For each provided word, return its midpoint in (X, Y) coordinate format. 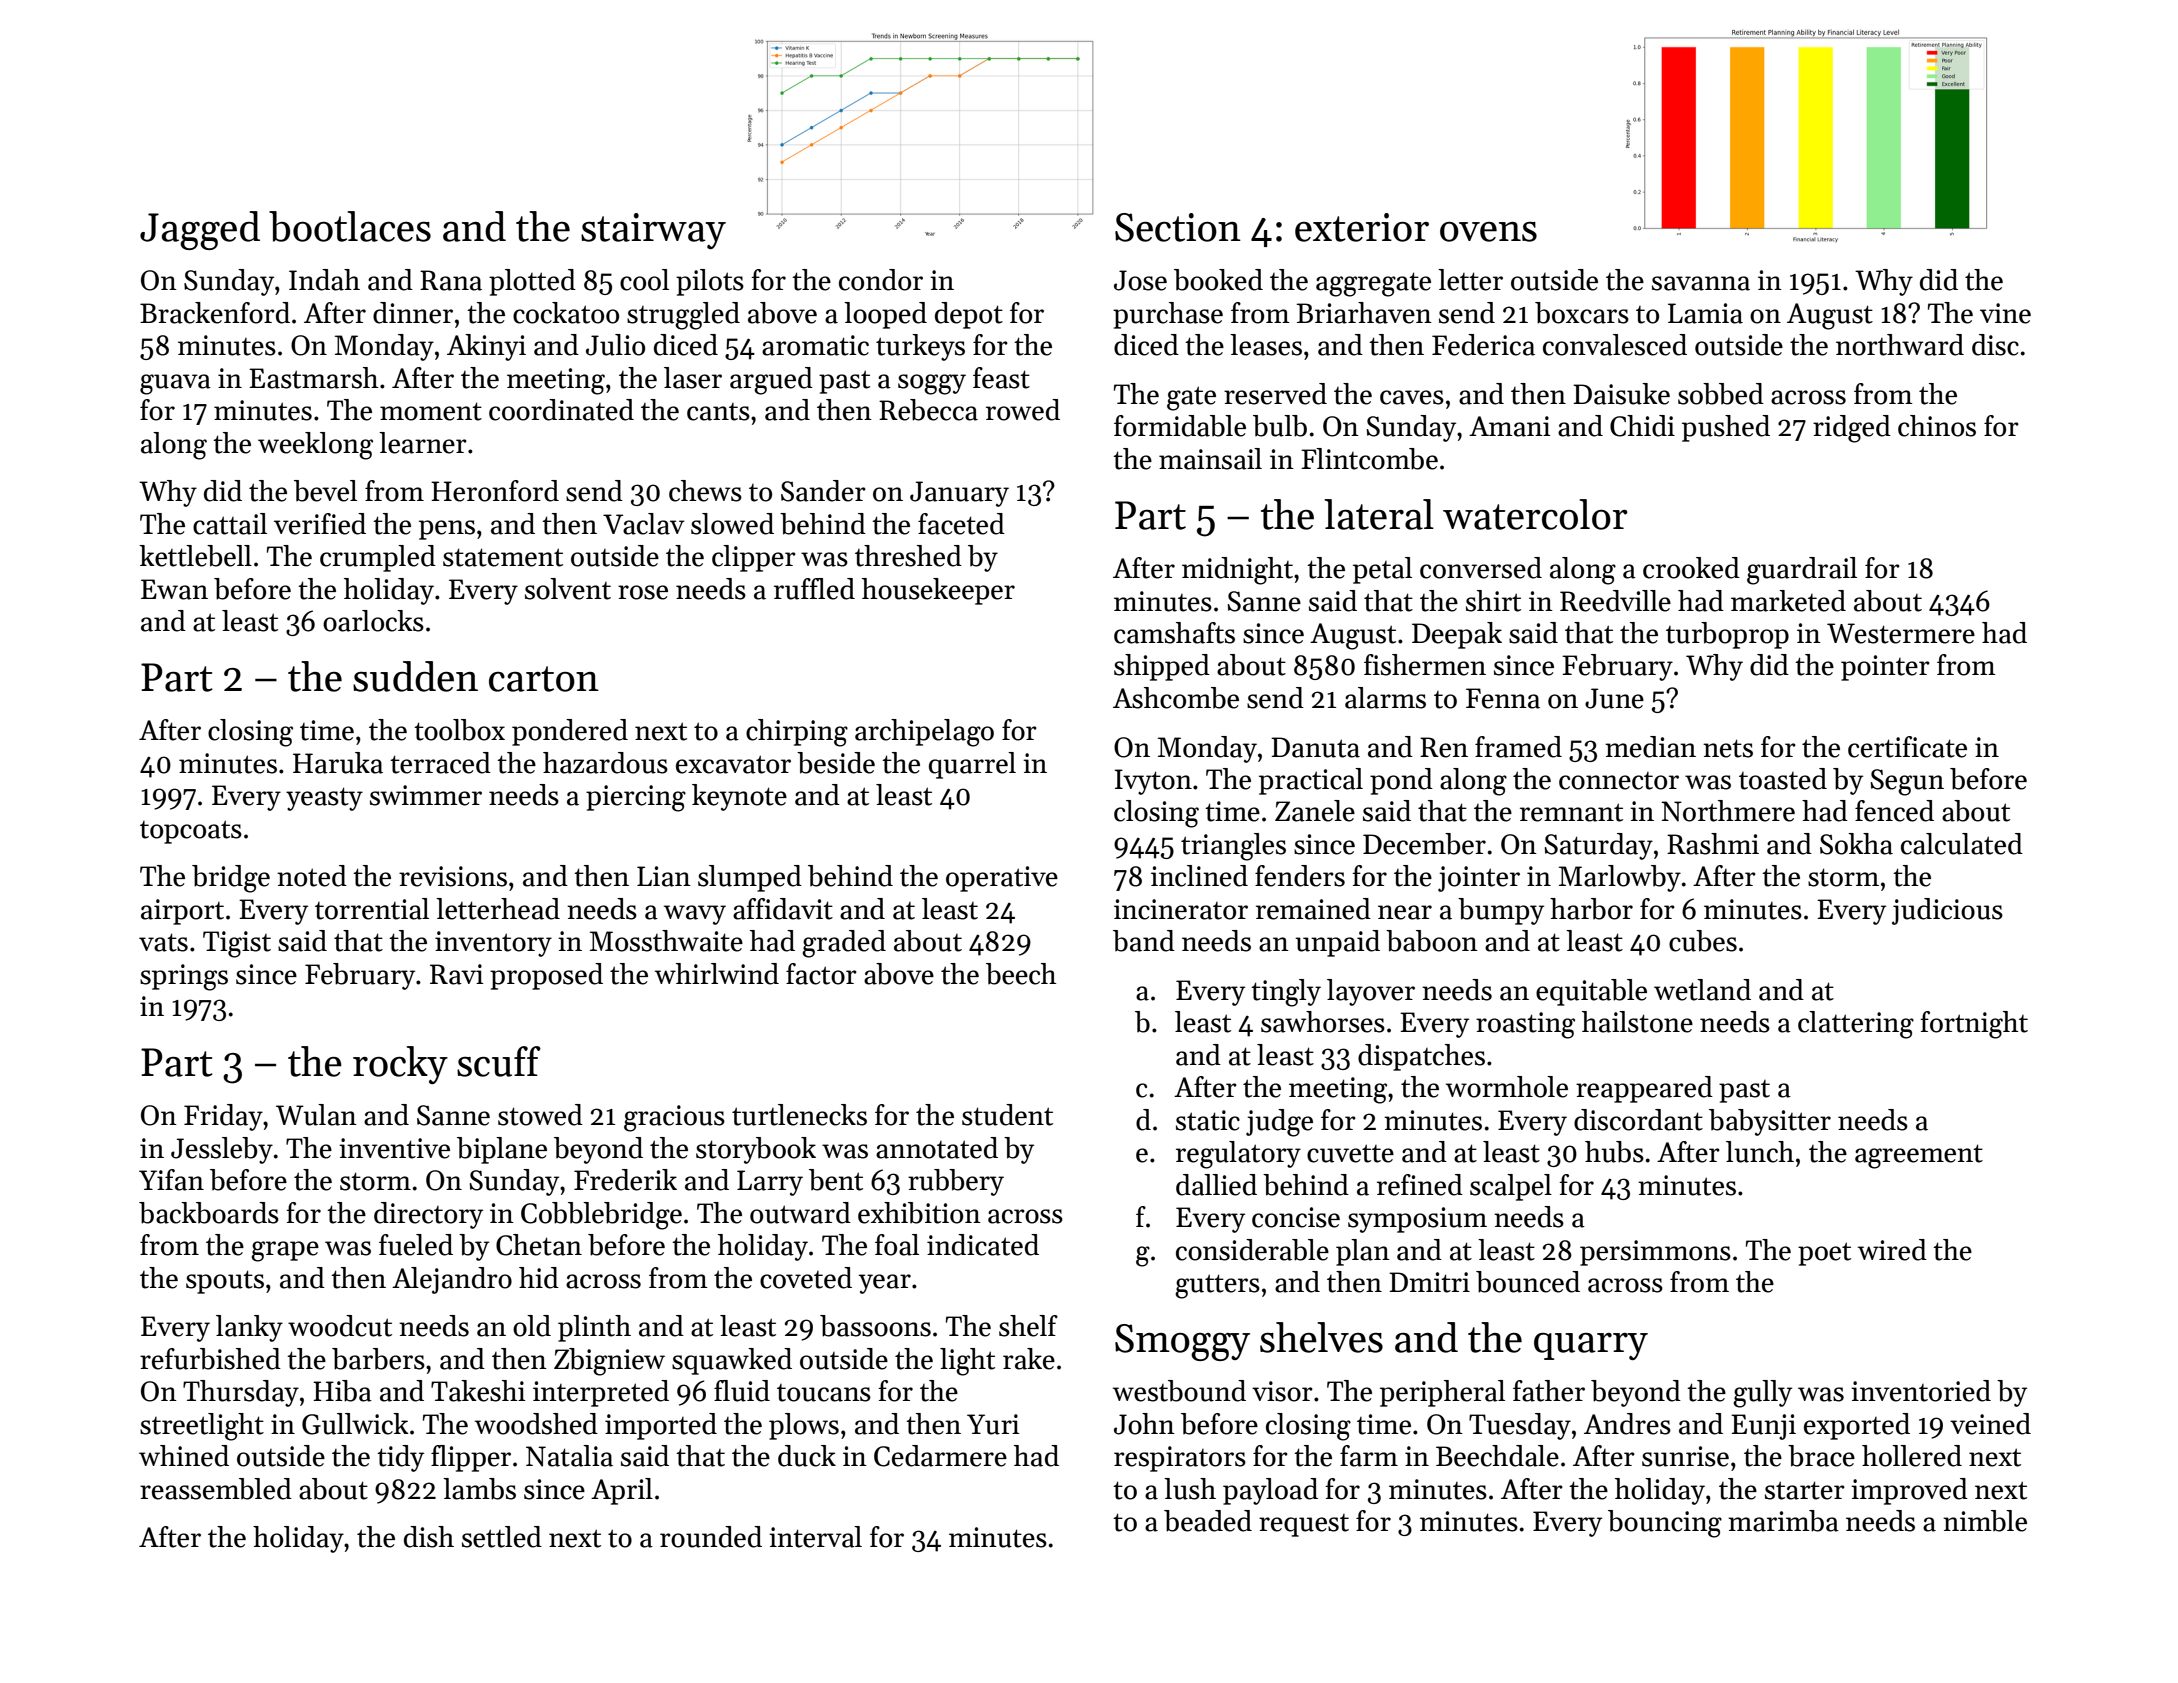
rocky (400, 1065)
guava (175, 384)
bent (836, 1180)
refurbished (210, 1359)
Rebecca (928, 410)
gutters (1217, 1286)
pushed (1726, 428)
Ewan (174, 589)
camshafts (1174, 633)
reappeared (1644, 1089)
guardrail (1802, 571)
